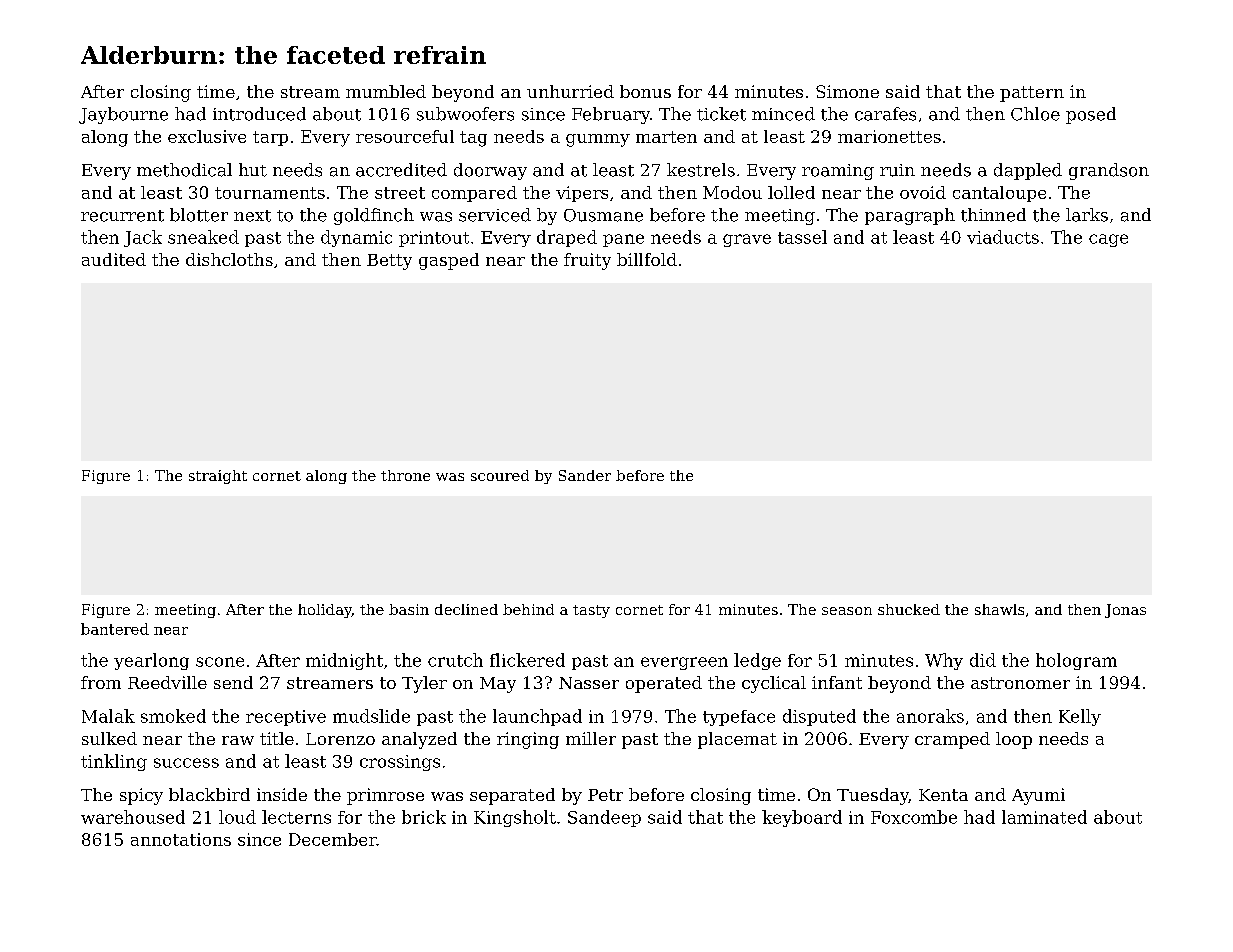 The image size is (1233, 952). Describe the element at coordinates (603, 215) in the image. I see `Ousmane` at that location.
